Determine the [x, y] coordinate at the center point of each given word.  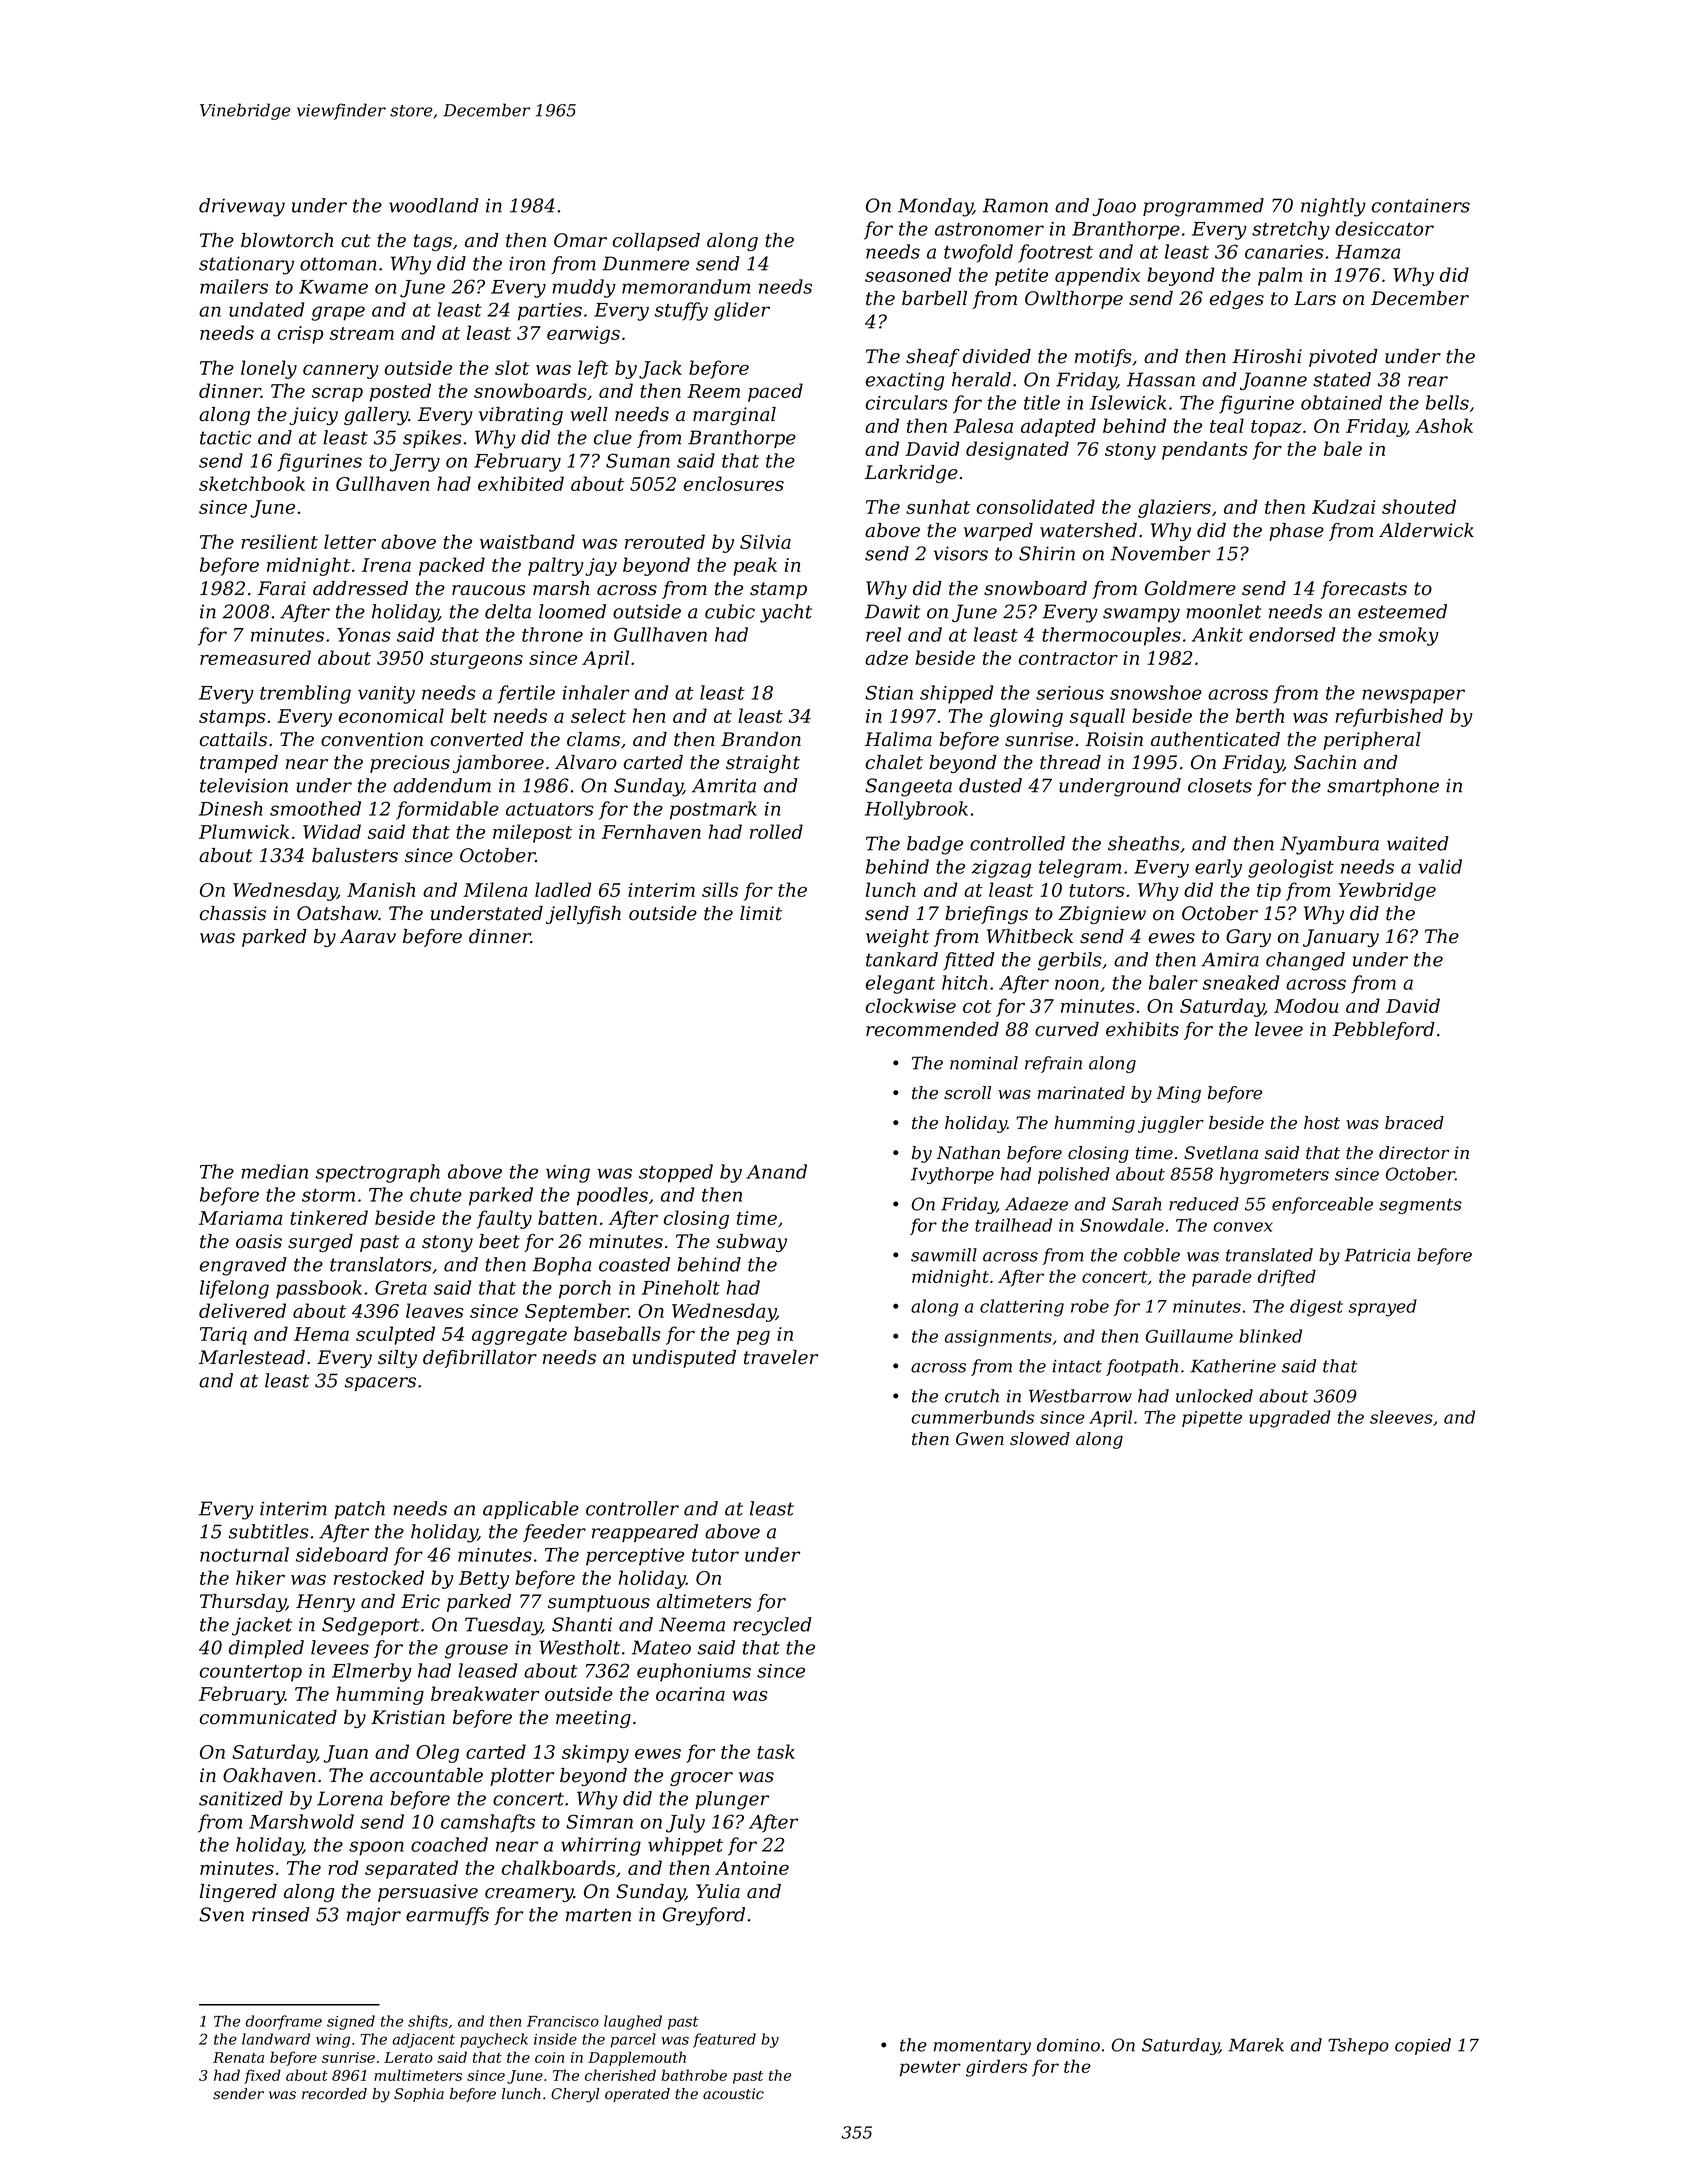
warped [998, 532]
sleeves [1401, 1417]
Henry [325, 1603]
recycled [772, 1626]
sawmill [944, 1255]
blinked [1270, 1336]
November [1160, 553]
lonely [269, 369]
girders [996, 2068]
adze [886, 657]
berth [1260, 715]
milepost [532, 833]
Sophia [419, 2095]
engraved [243, 1266]
